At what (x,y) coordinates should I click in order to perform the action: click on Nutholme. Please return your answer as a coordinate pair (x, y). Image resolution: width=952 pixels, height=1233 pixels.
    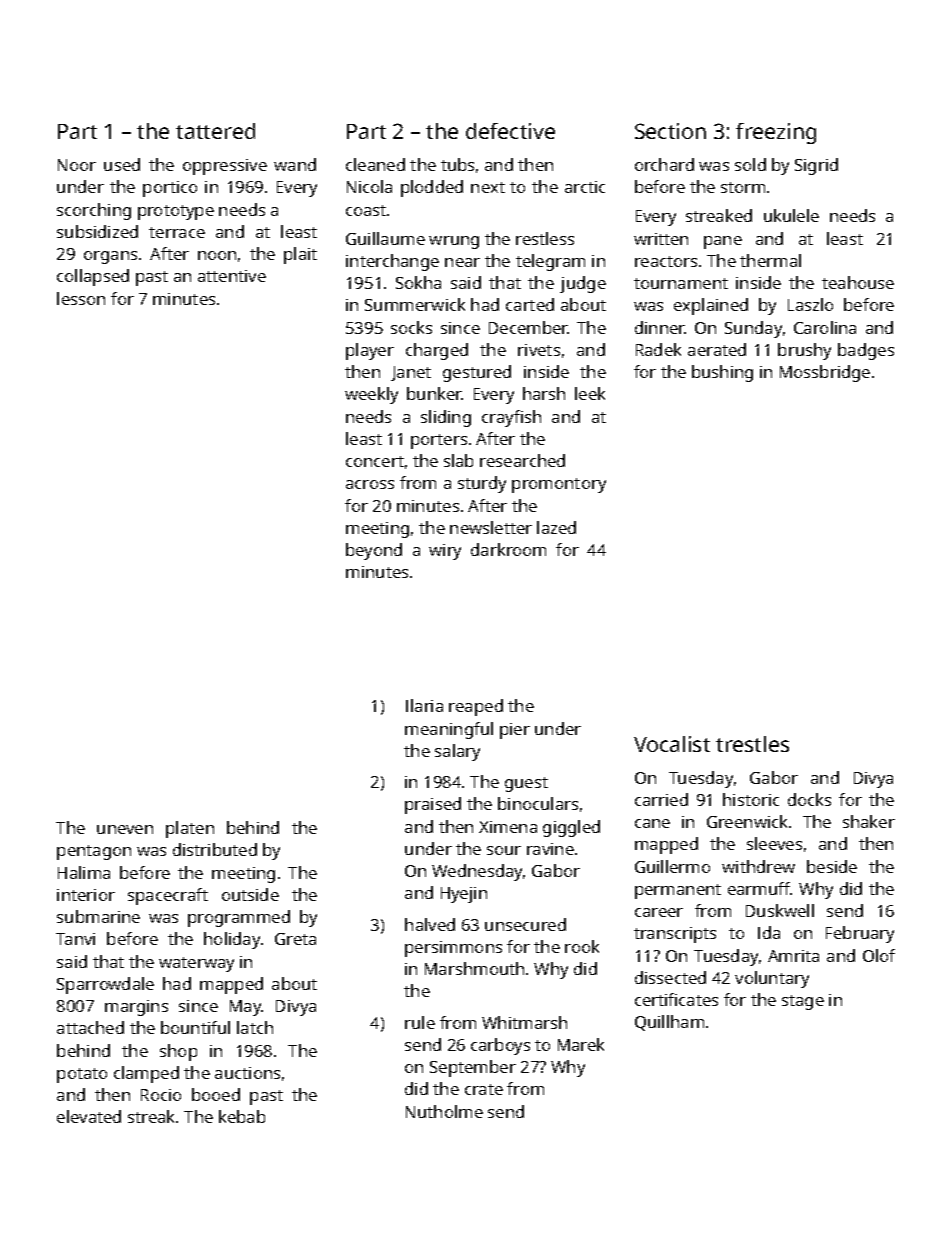
    Looking at the image, I should click on (444, 1111).
